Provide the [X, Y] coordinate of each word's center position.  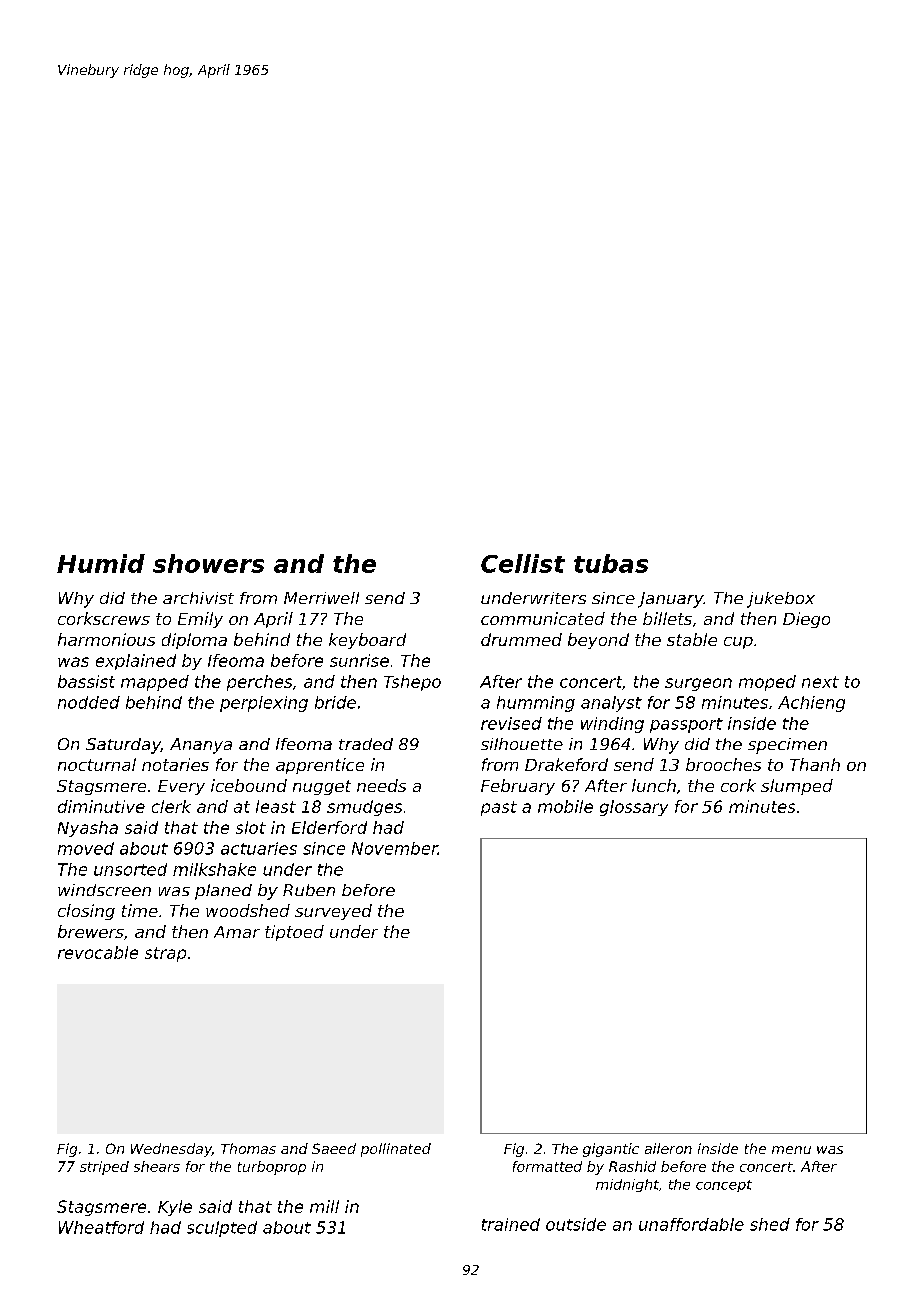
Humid [101, 563]
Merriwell [321, 598]
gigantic [611, 1150]
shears [157, 1166]
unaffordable [691, 1224]
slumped [797, 787]
